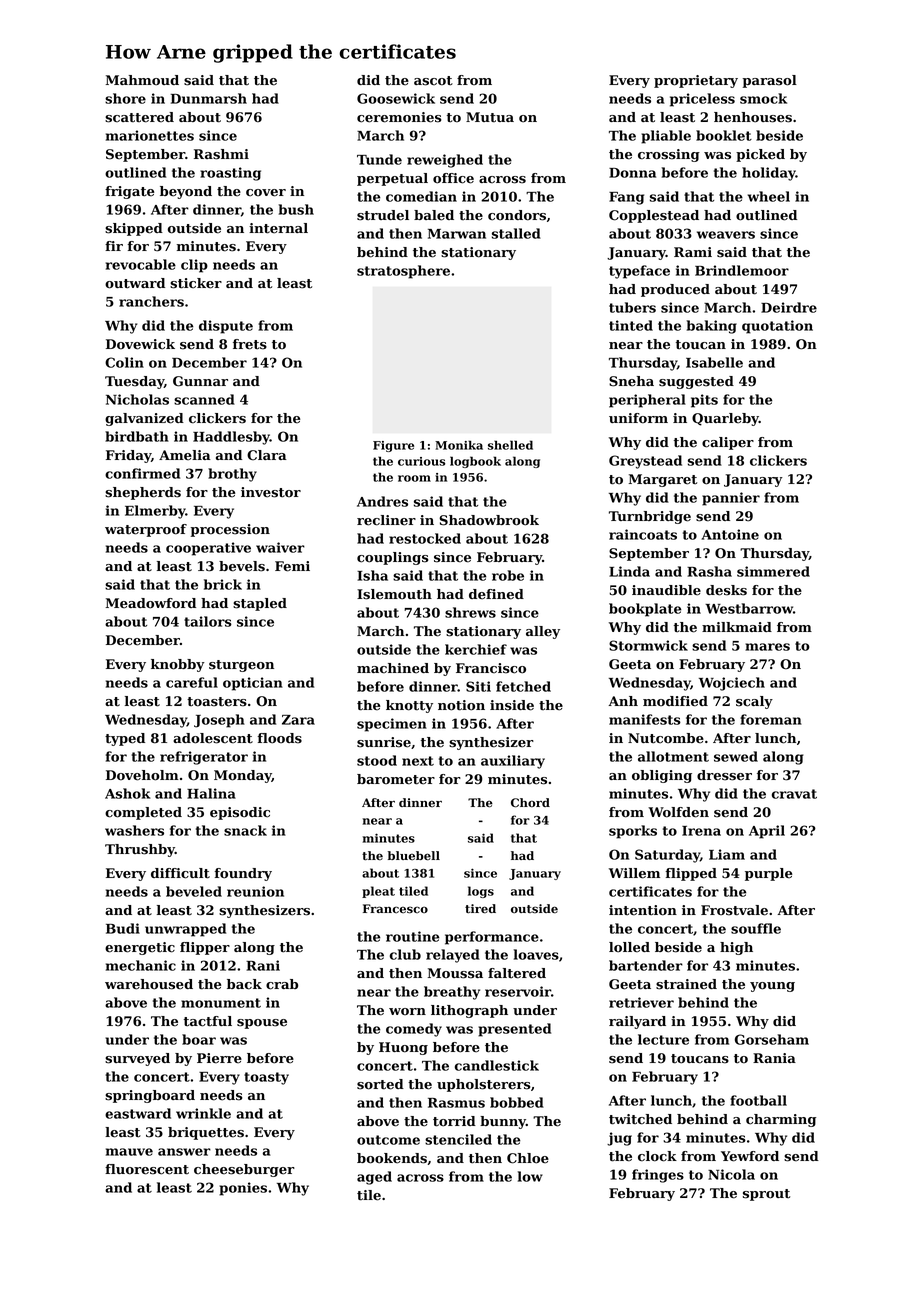 This document has width=924, height=1308. What do you see at coordinates (513, 762) in the document?
I see `auxiliary` at bounding box center [513, 762].
